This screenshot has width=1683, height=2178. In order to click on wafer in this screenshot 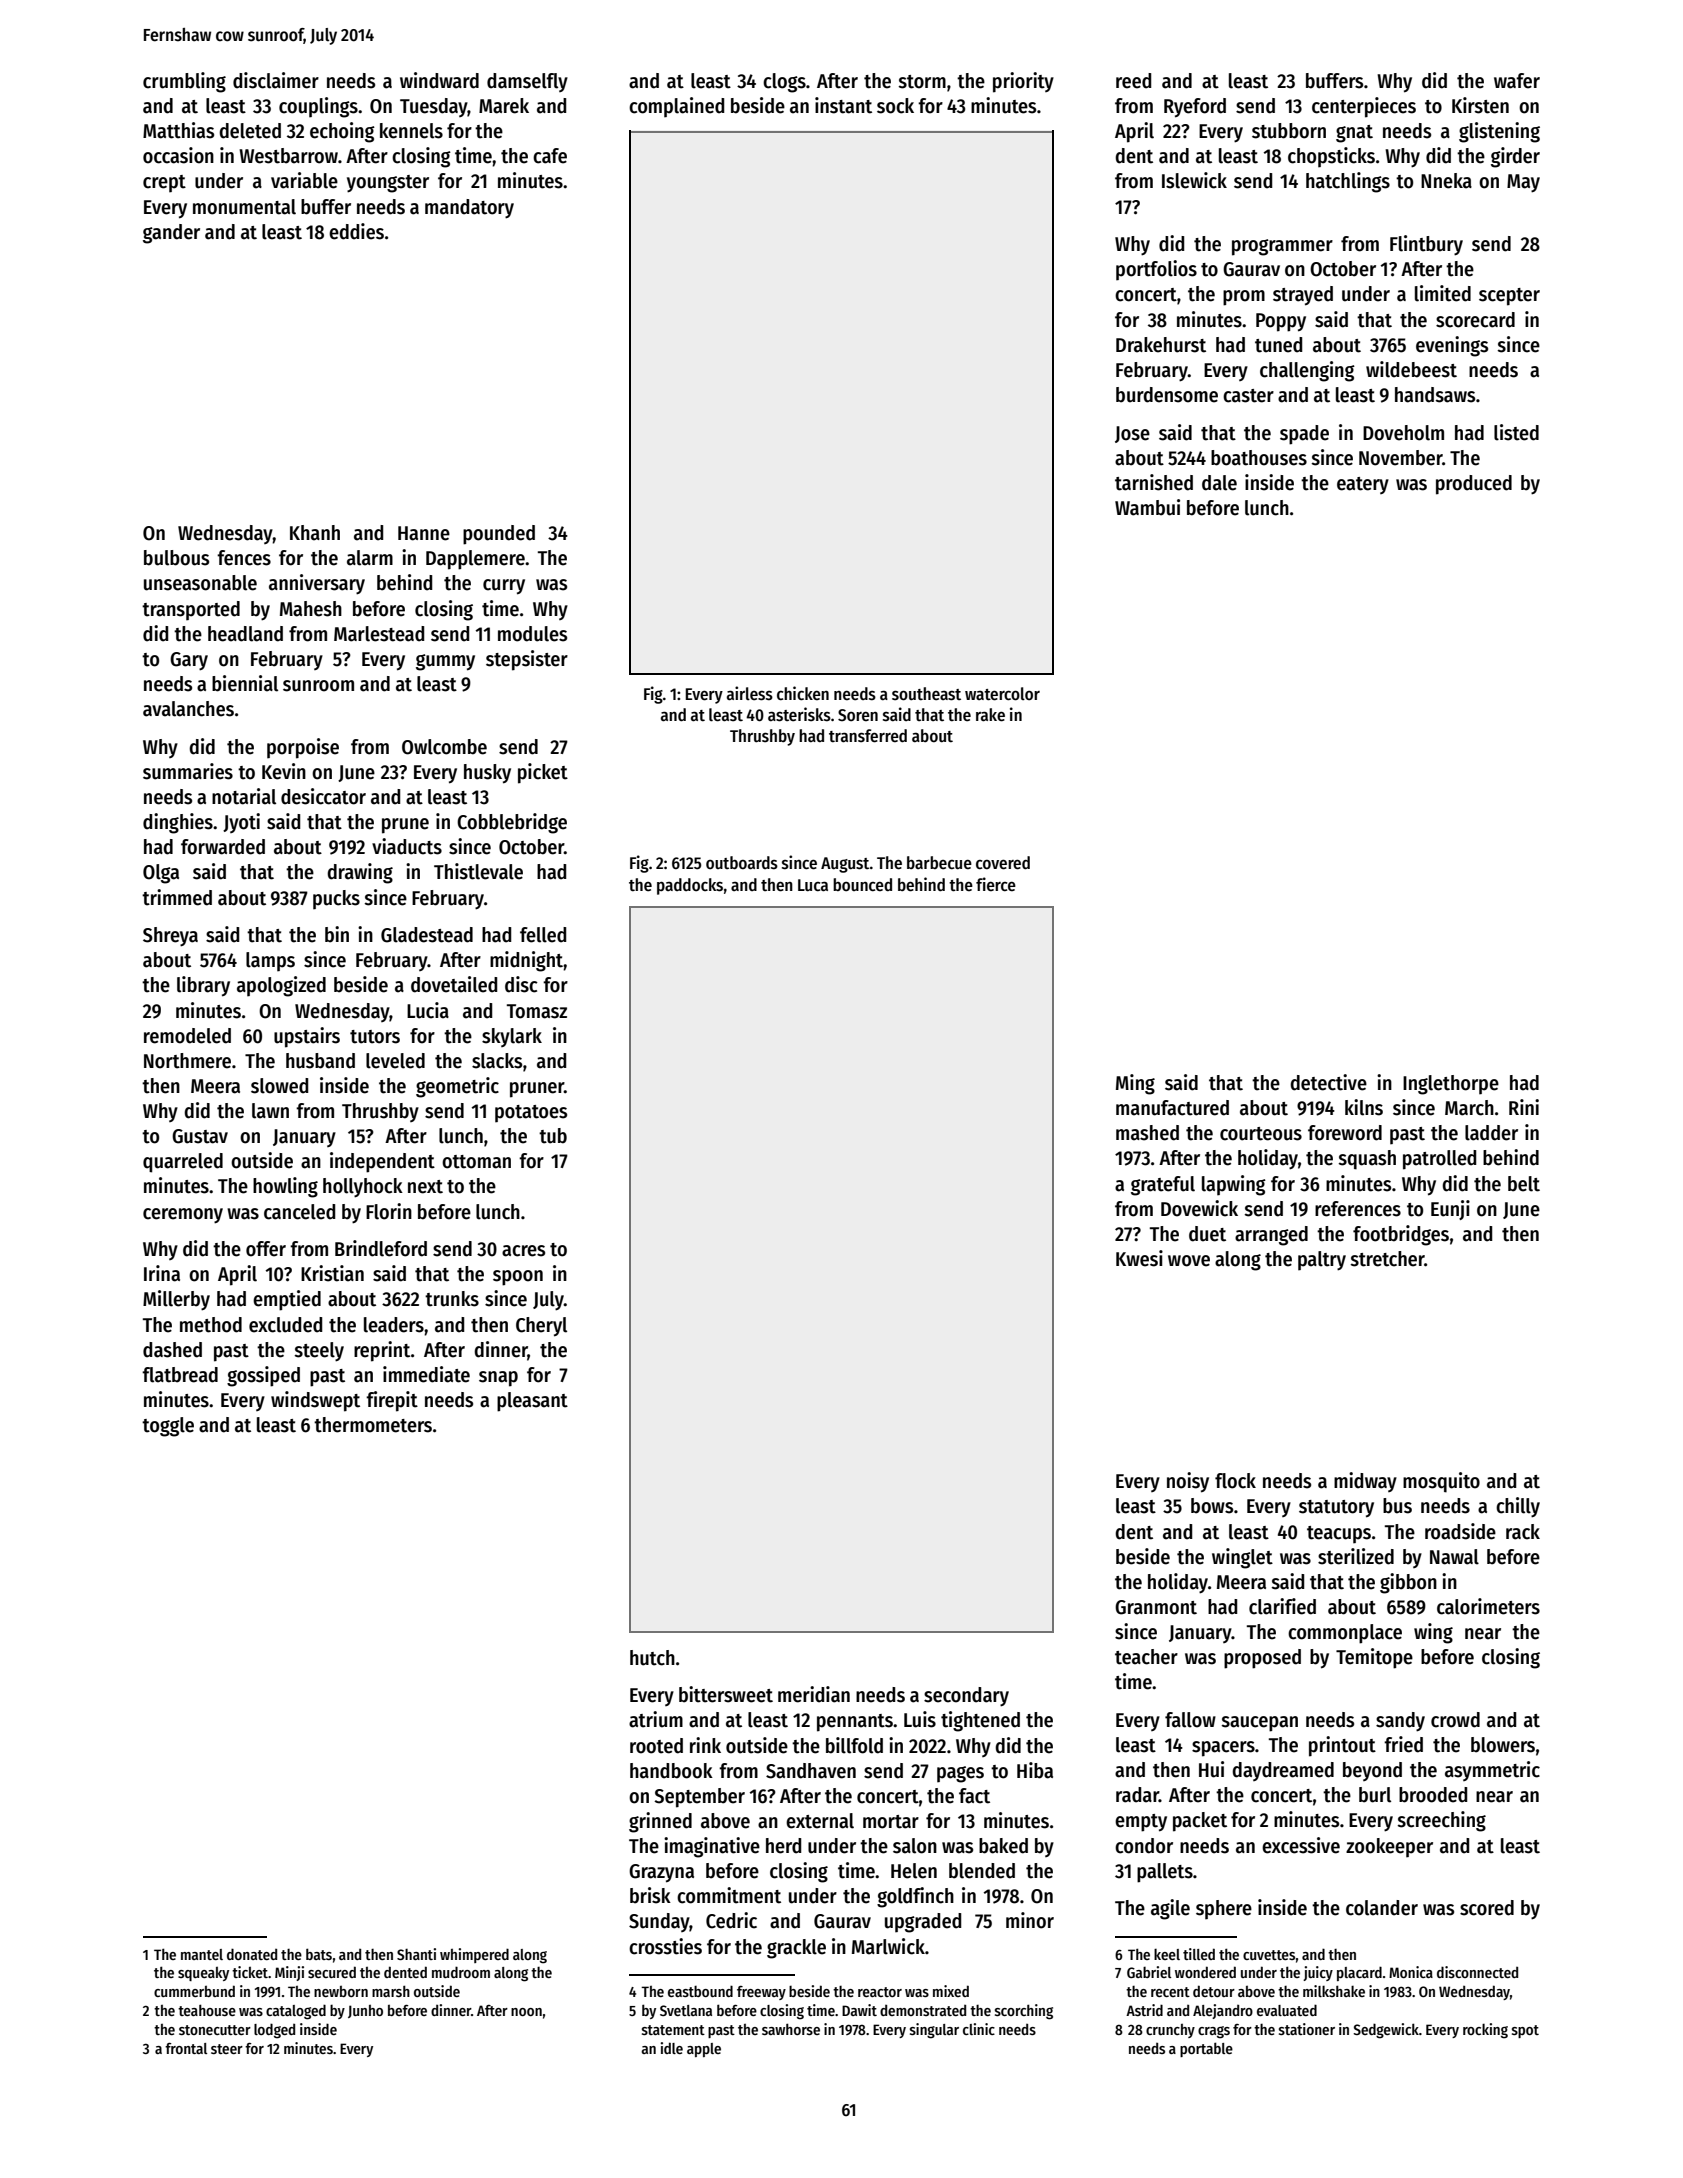, I will do `click(1517, 81)`.
